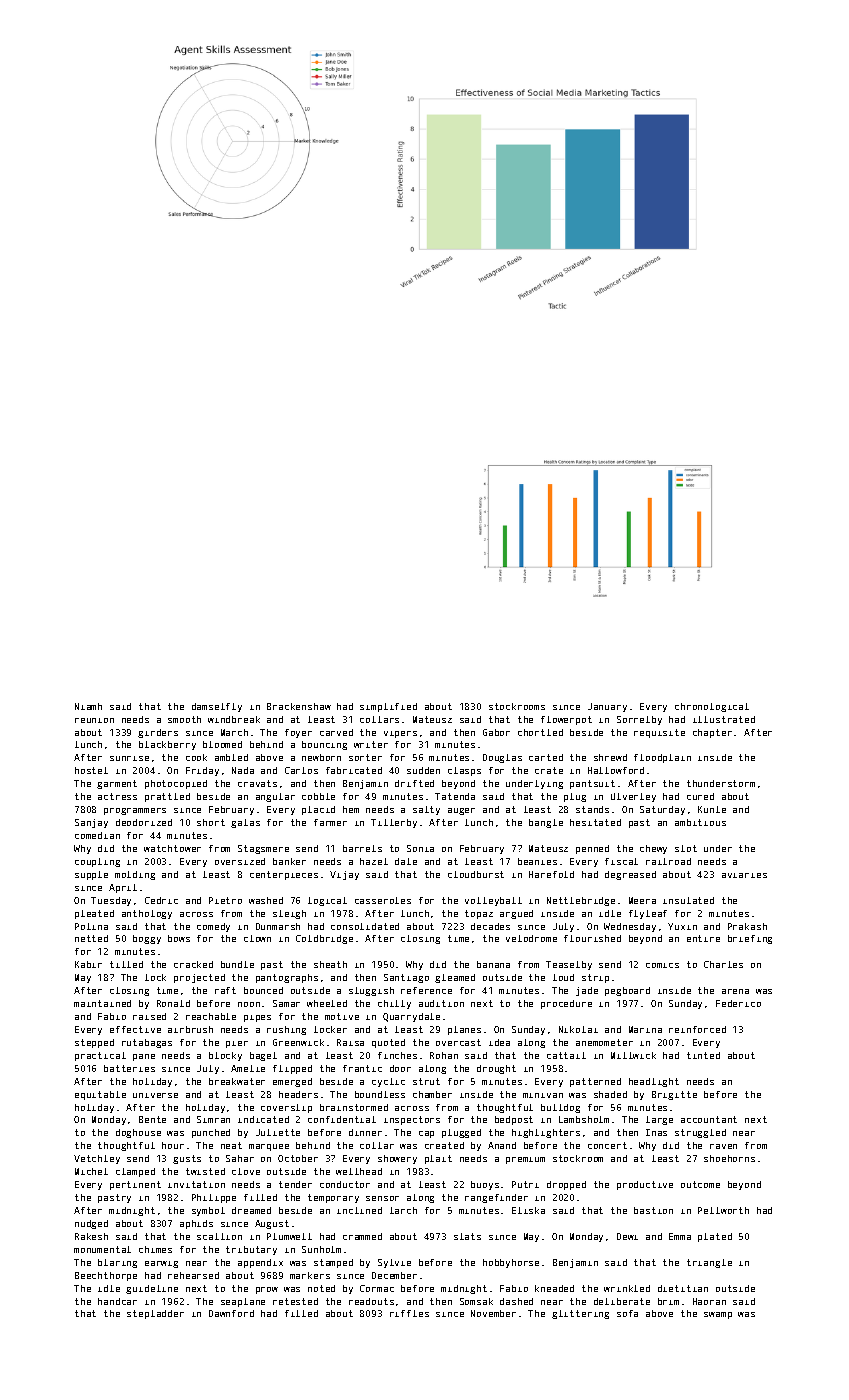 The image size is (849, 1400). What do you see at coordinates (371, 991) in the screenshot?
I see `sluggish` at bounding box center [371, 991].
